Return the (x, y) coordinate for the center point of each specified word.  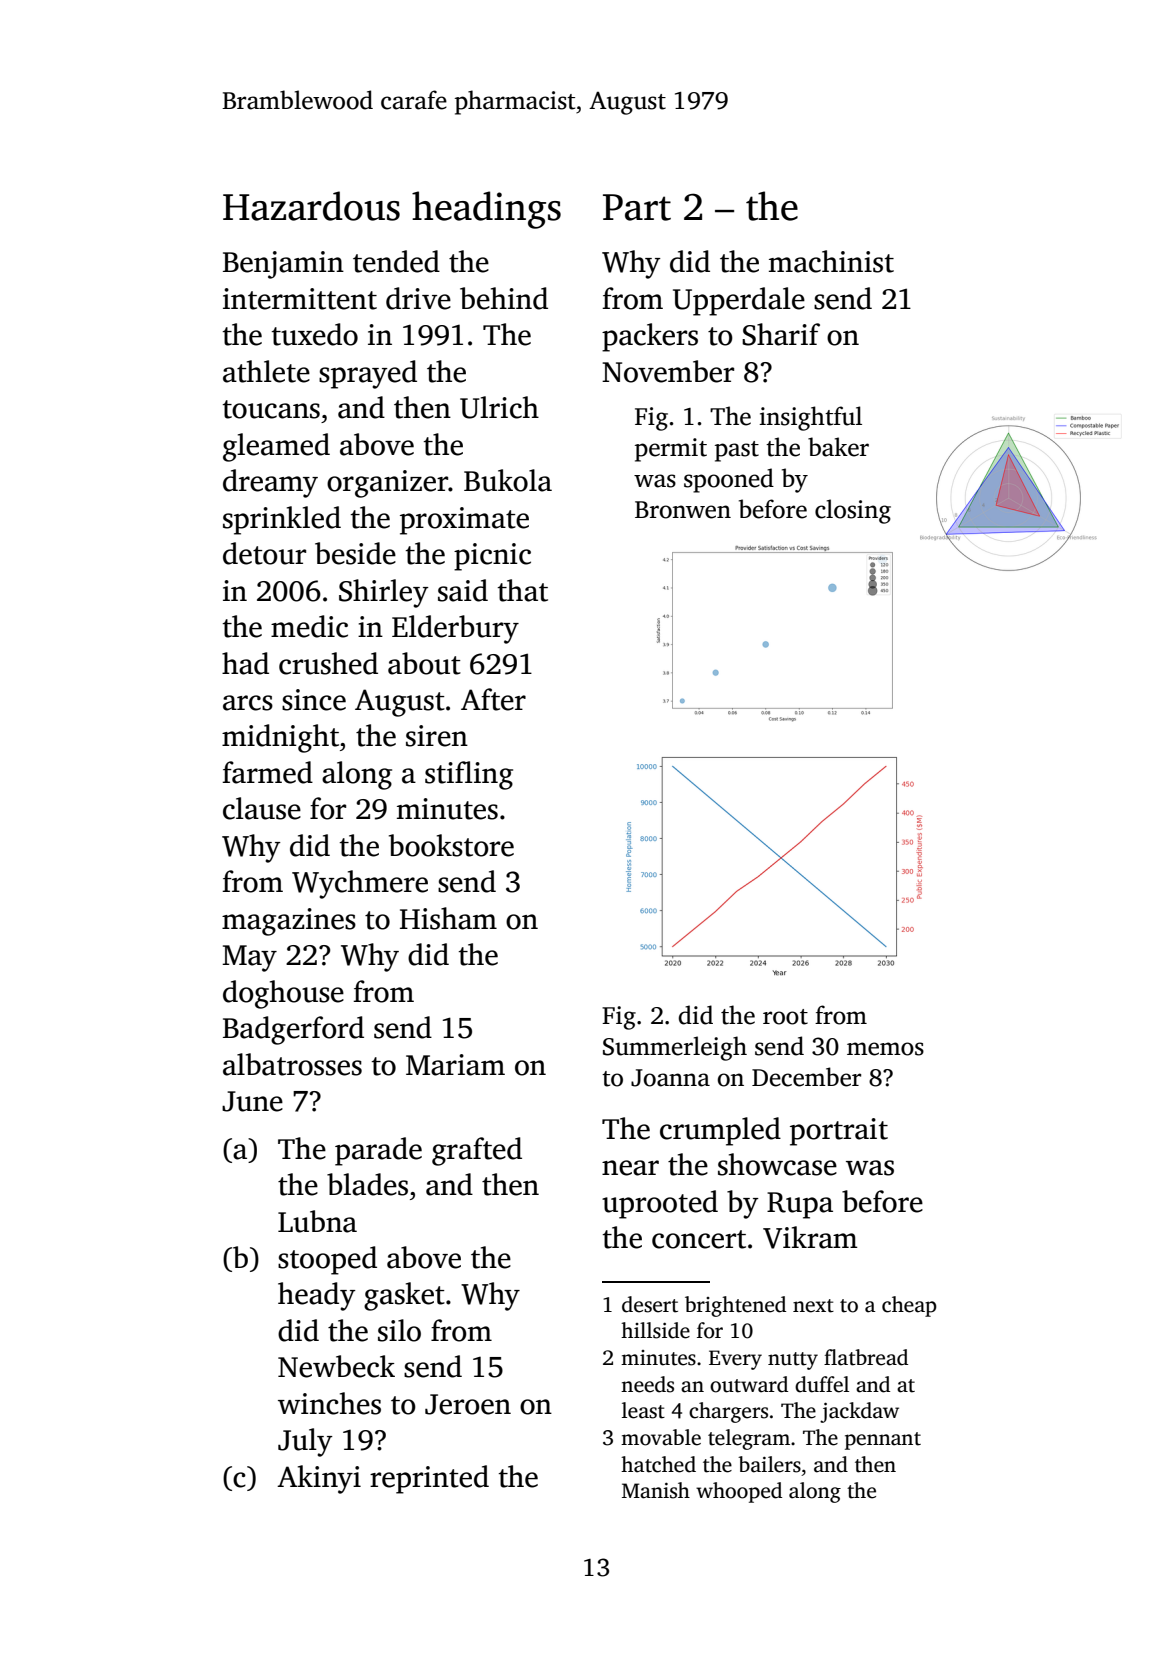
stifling (469, 775)
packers (650, 337)
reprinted (429, 1479)
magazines (289, 922)
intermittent (300, 299)
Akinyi (319, 1479)
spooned (729, 480)
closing (853, 511)
